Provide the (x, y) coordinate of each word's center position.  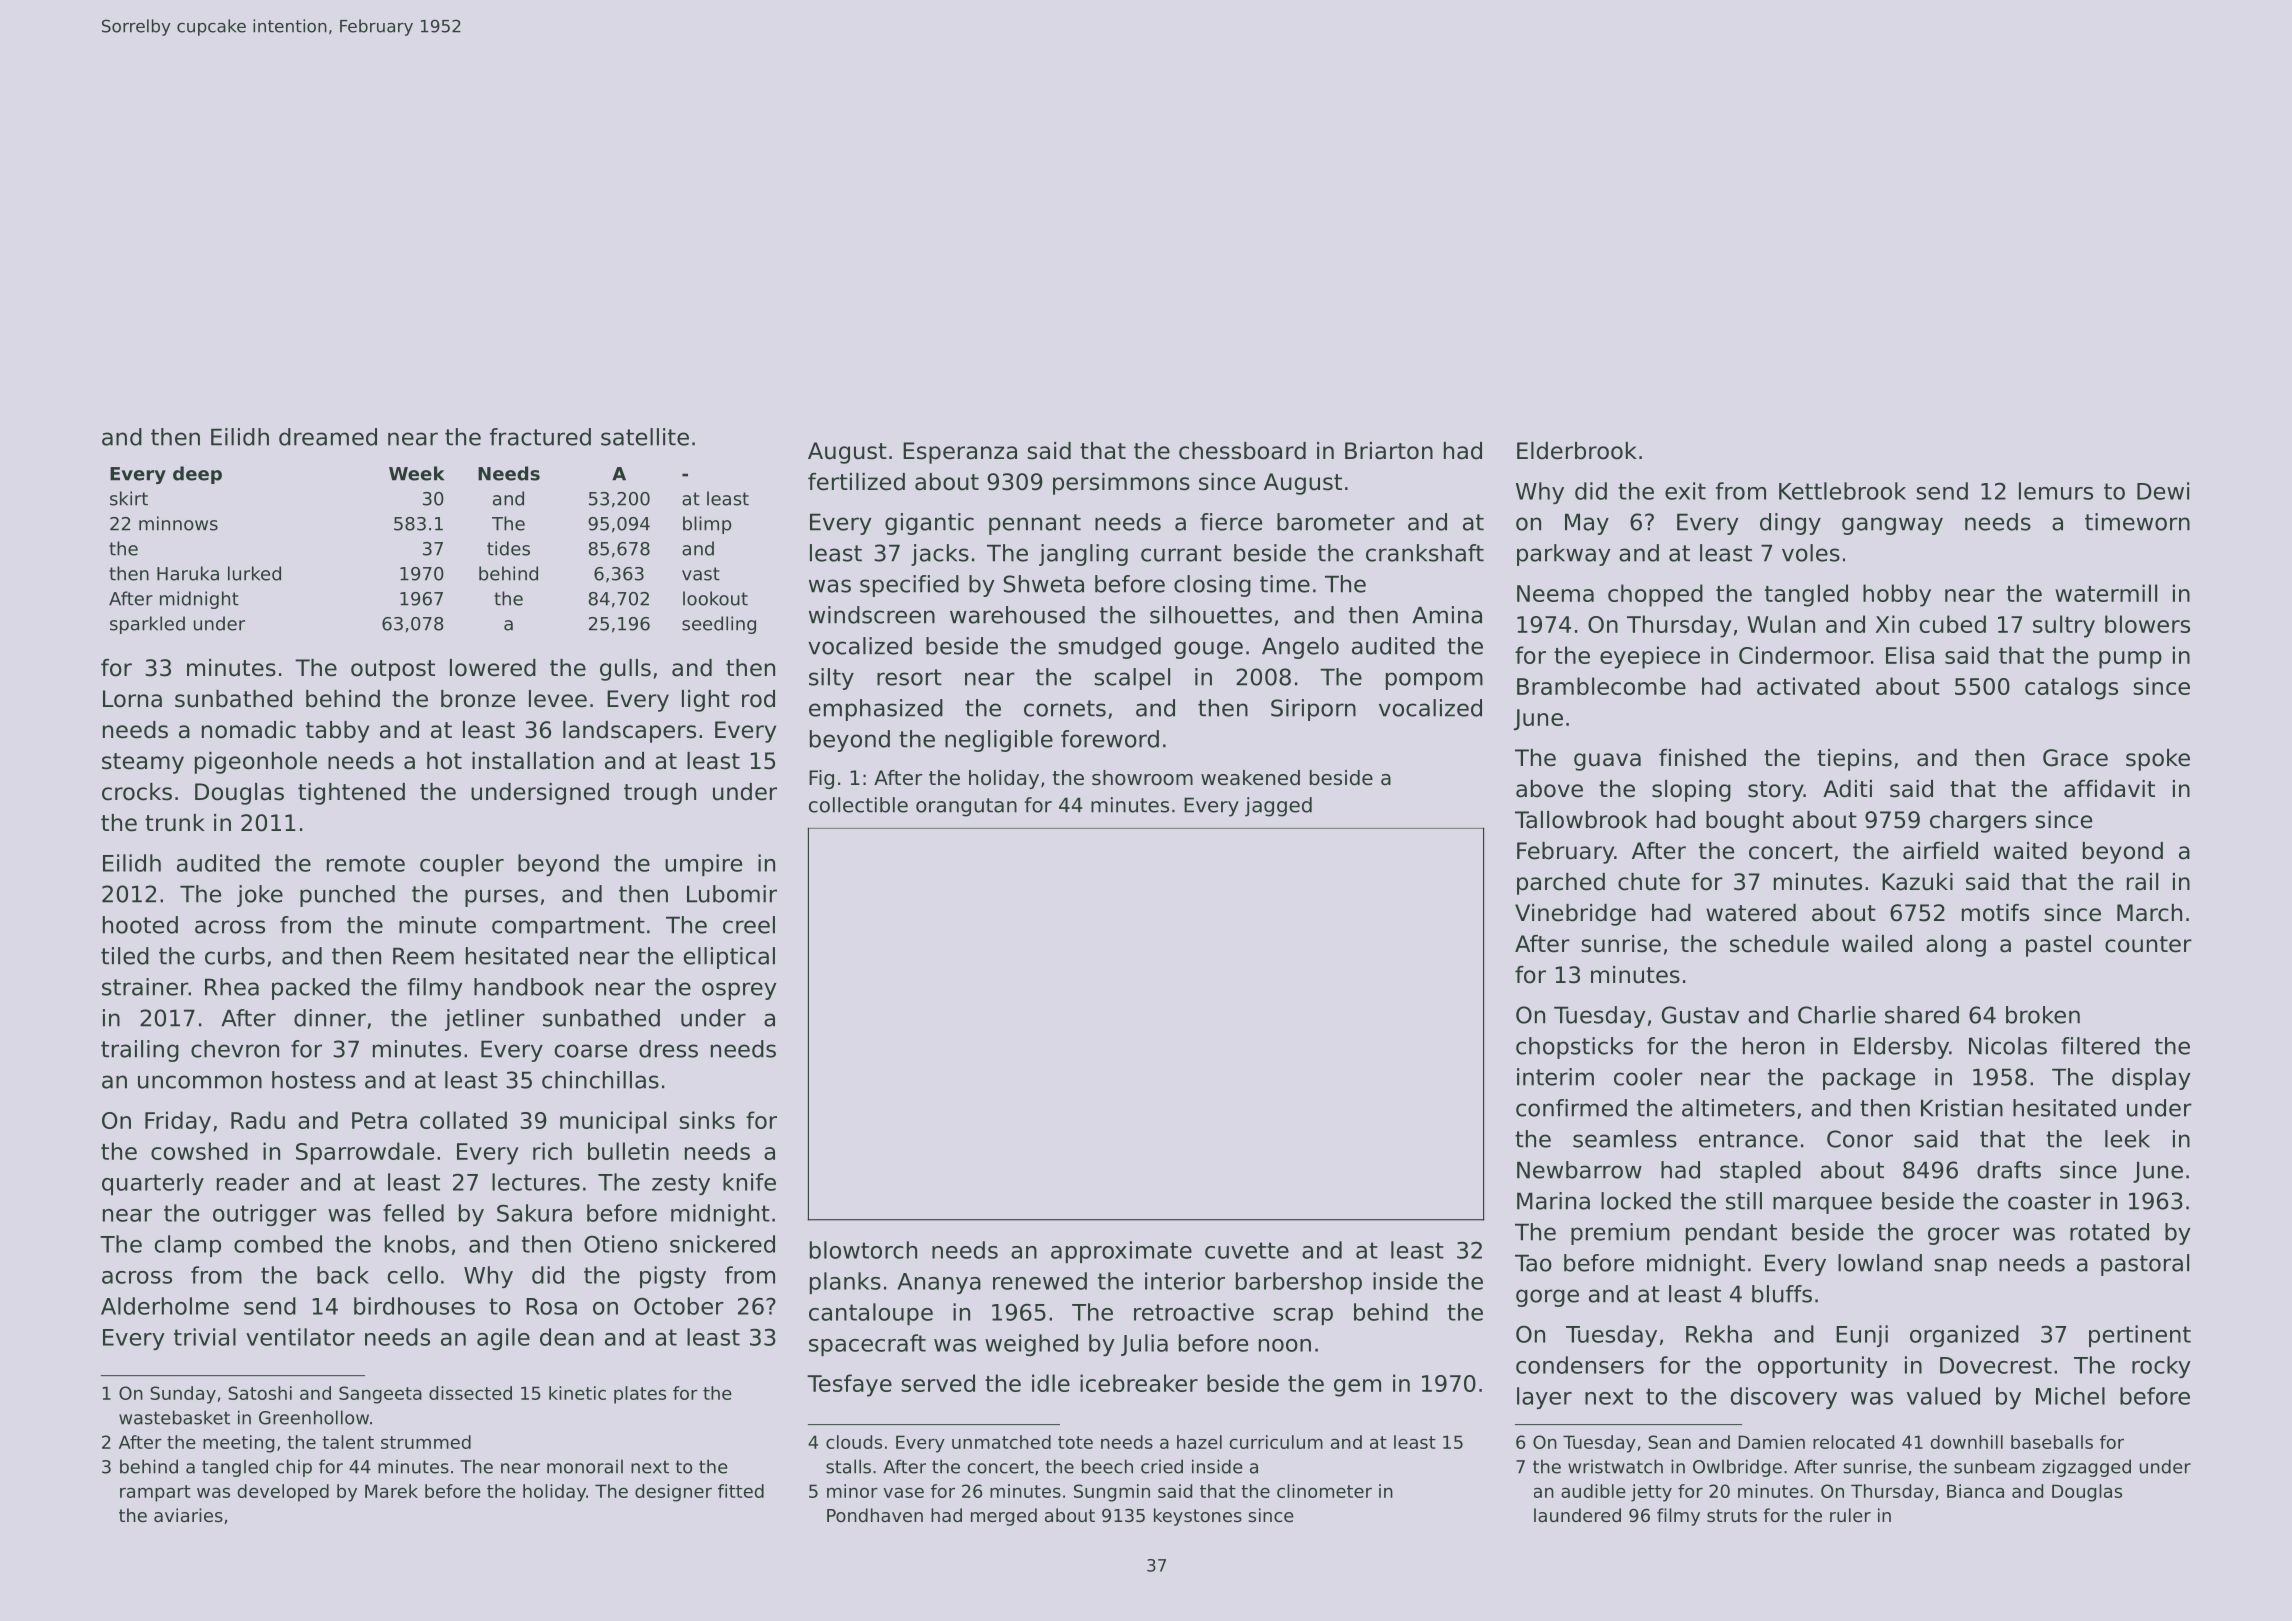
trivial (205, 1337)
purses (501, 898)
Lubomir (732, 894)
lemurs (2056, 491)
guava (1607, 762)
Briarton (1389, 451)
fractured (540, 437)
